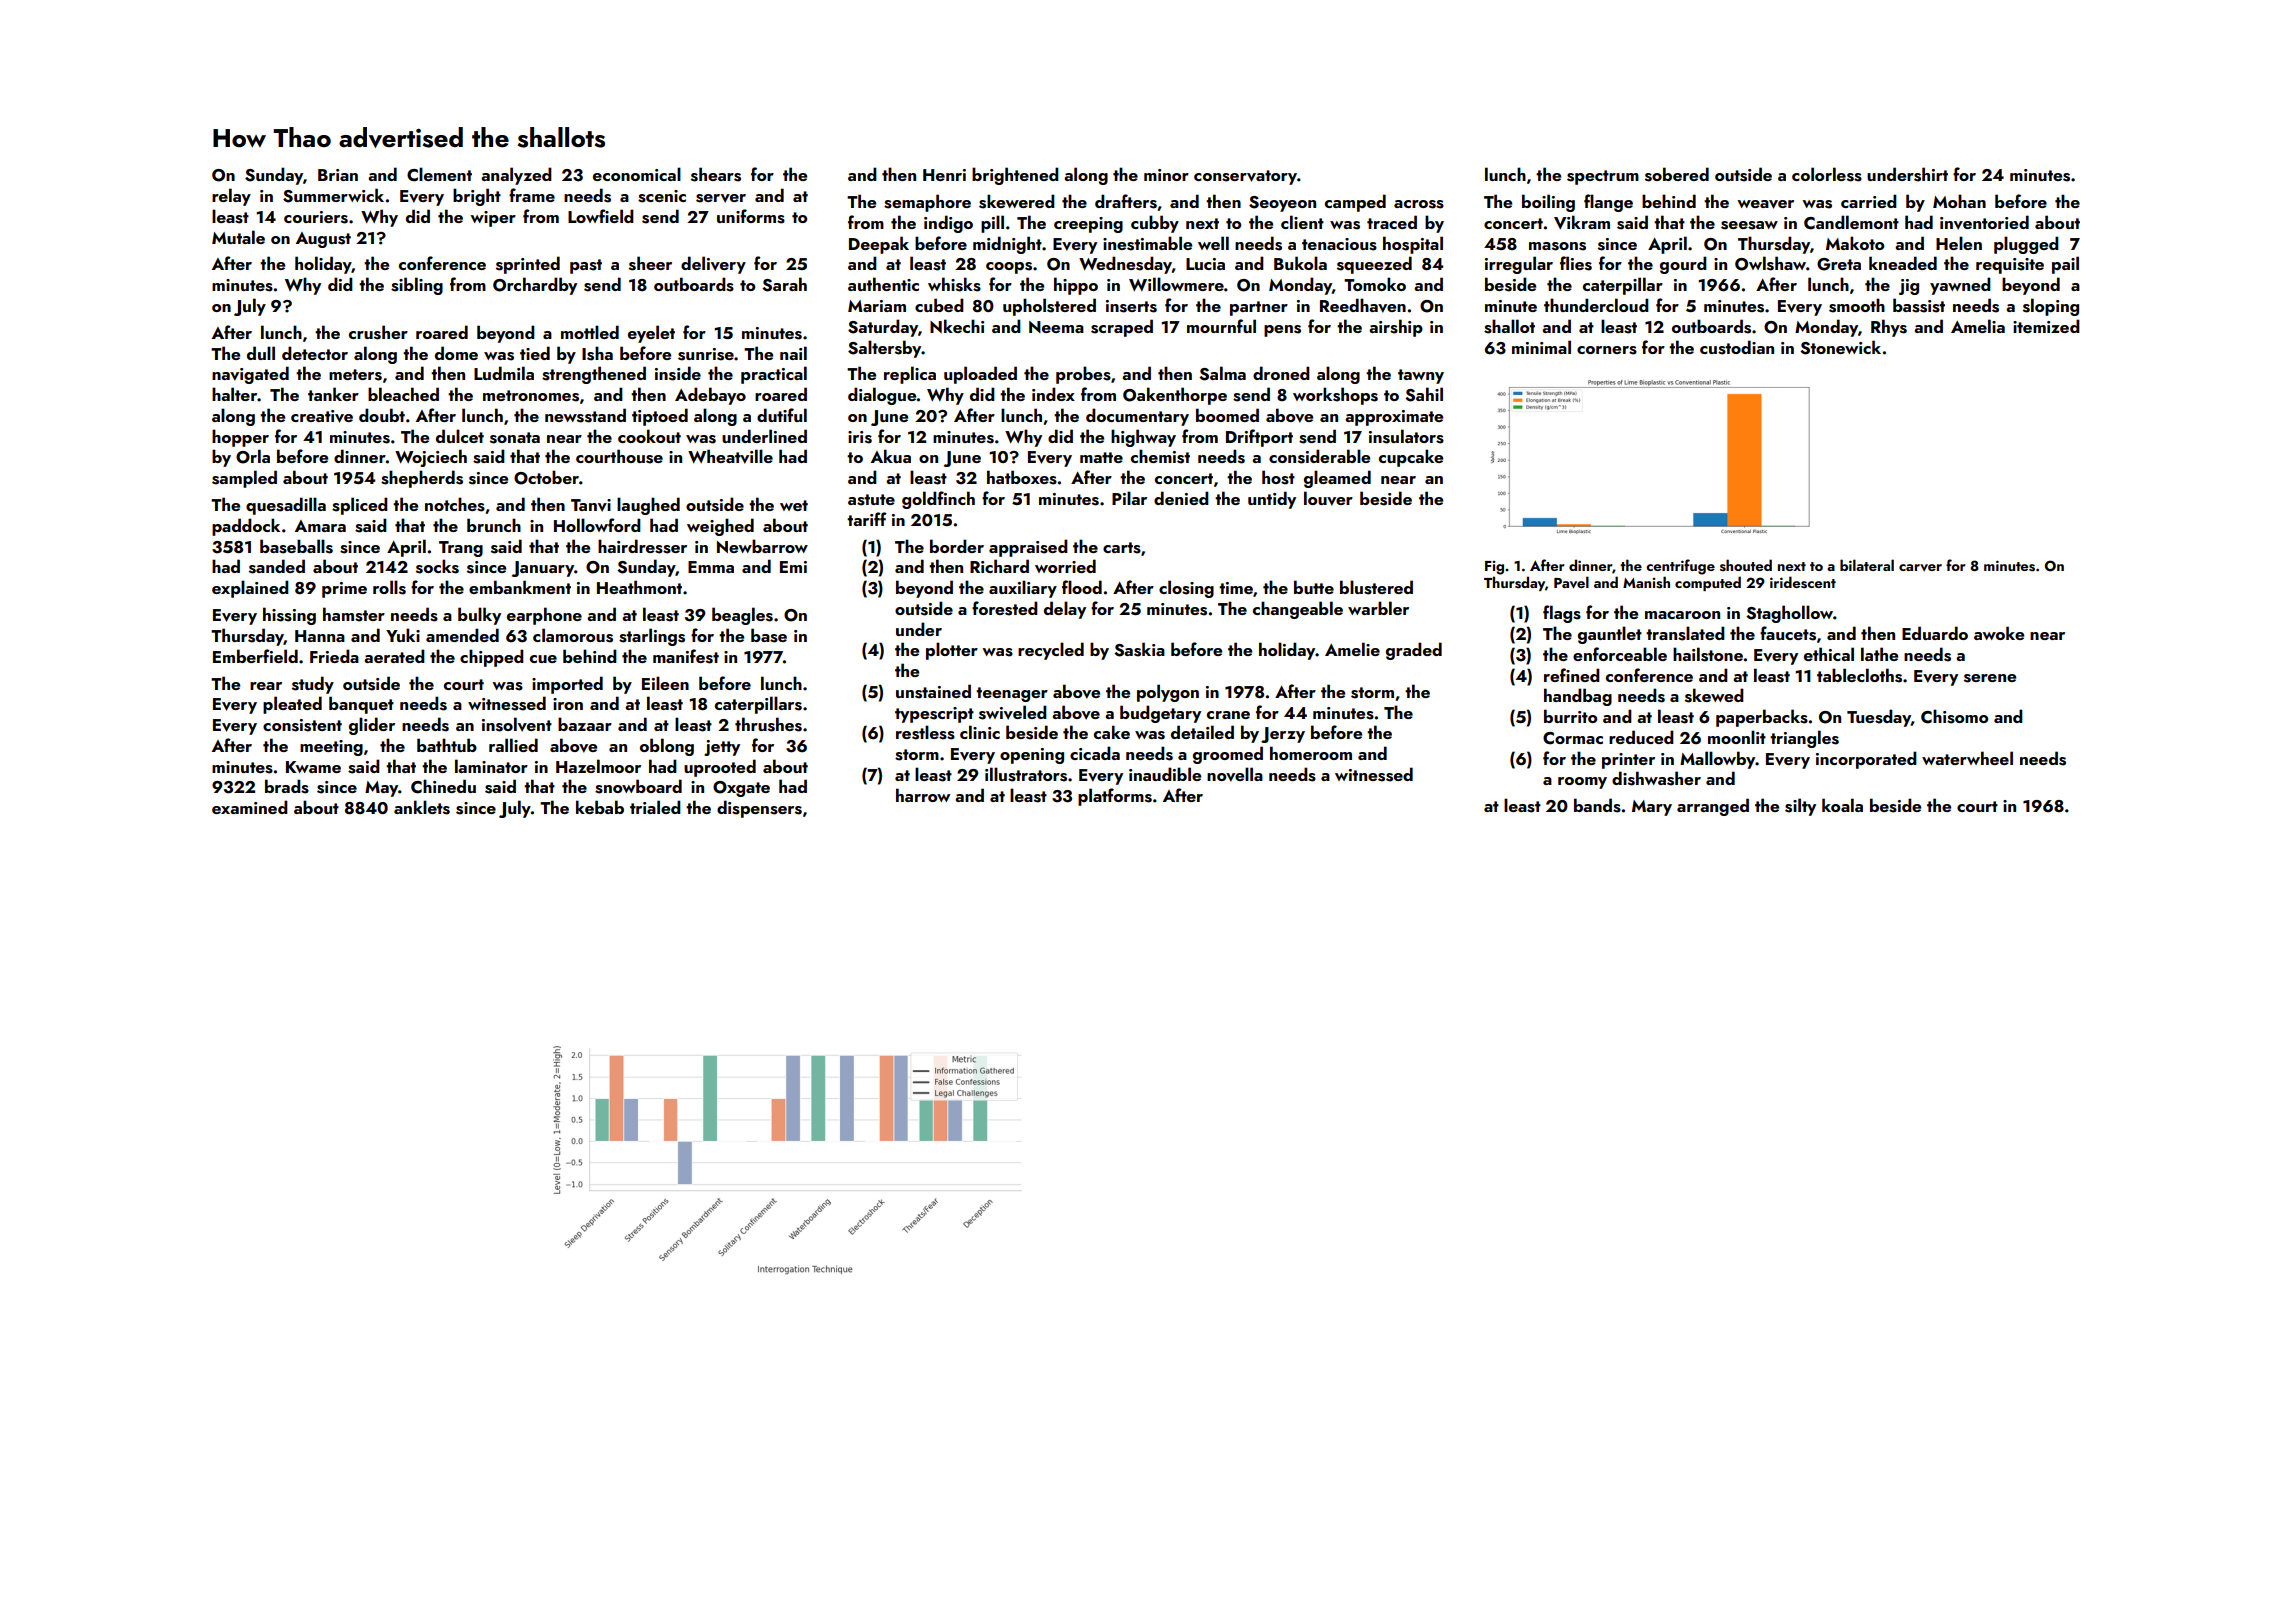 This screenshot has height=1620, width=2292. Describe the element at coordinates (1827, 174) in the screenshot. I see `colorless` at that location.
